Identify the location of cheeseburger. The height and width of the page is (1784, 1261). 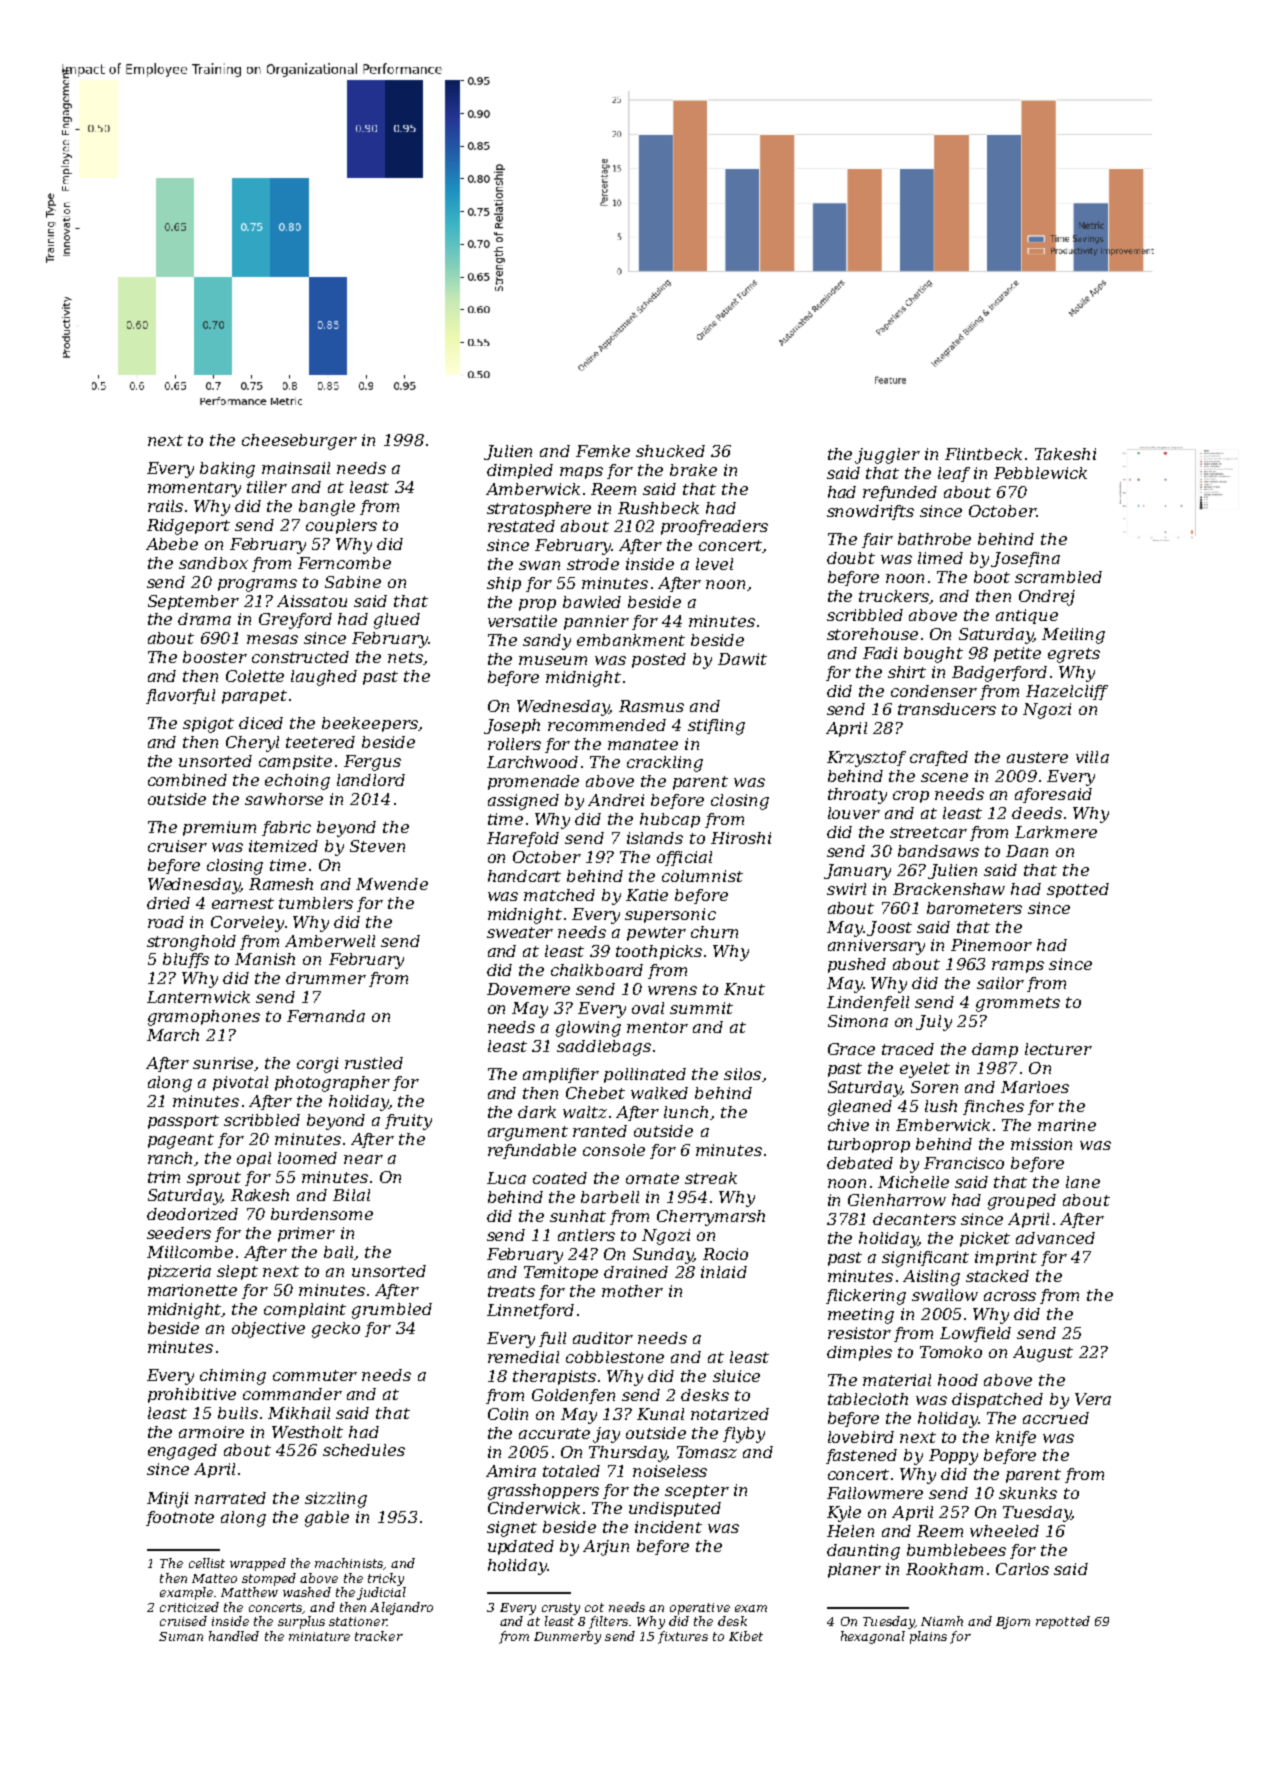
(299, 442).
